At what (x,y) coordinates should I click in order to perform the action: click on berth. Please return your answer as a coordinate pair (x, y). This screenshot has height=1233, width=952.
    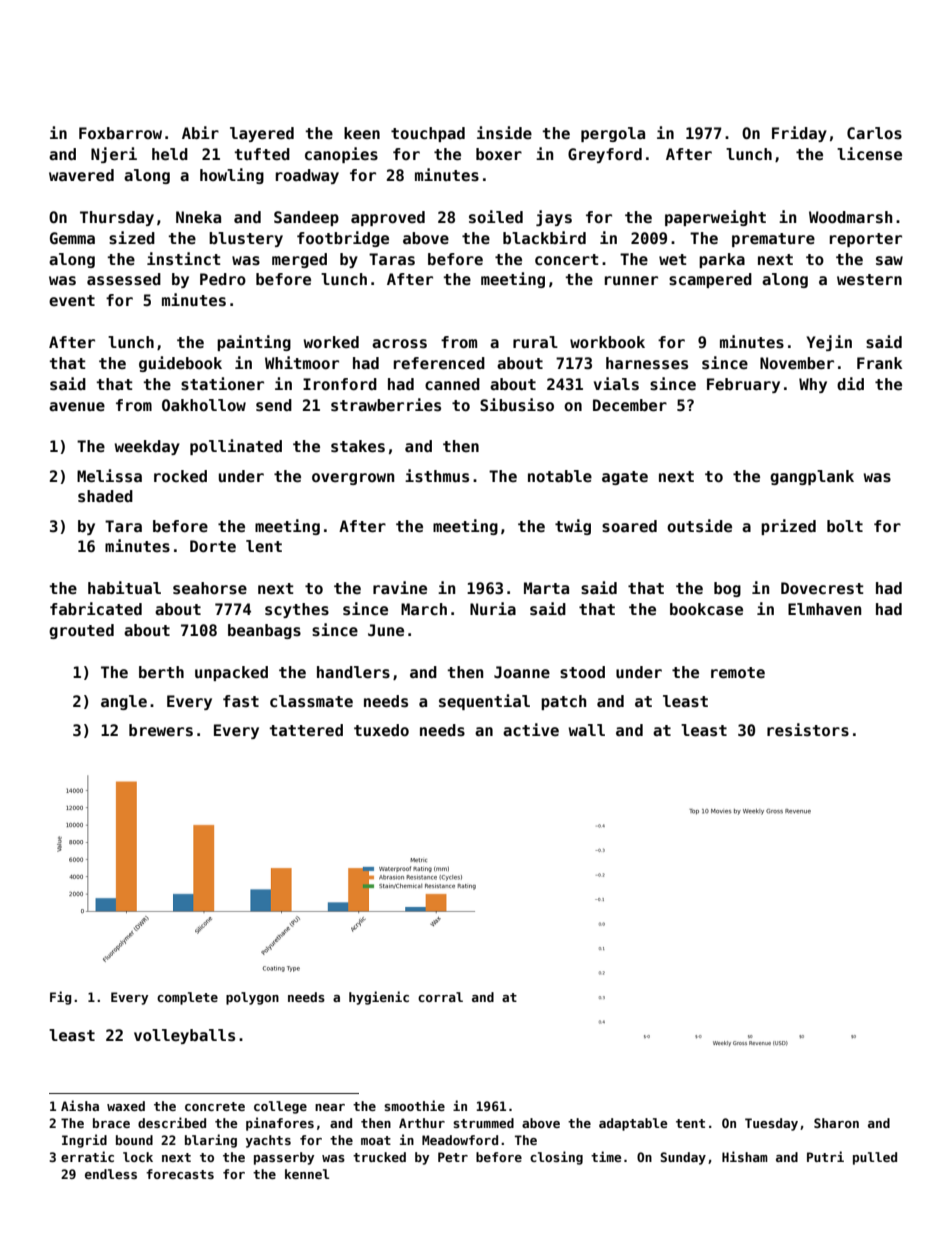
    Looking at the image, I should click on (161, 672).
